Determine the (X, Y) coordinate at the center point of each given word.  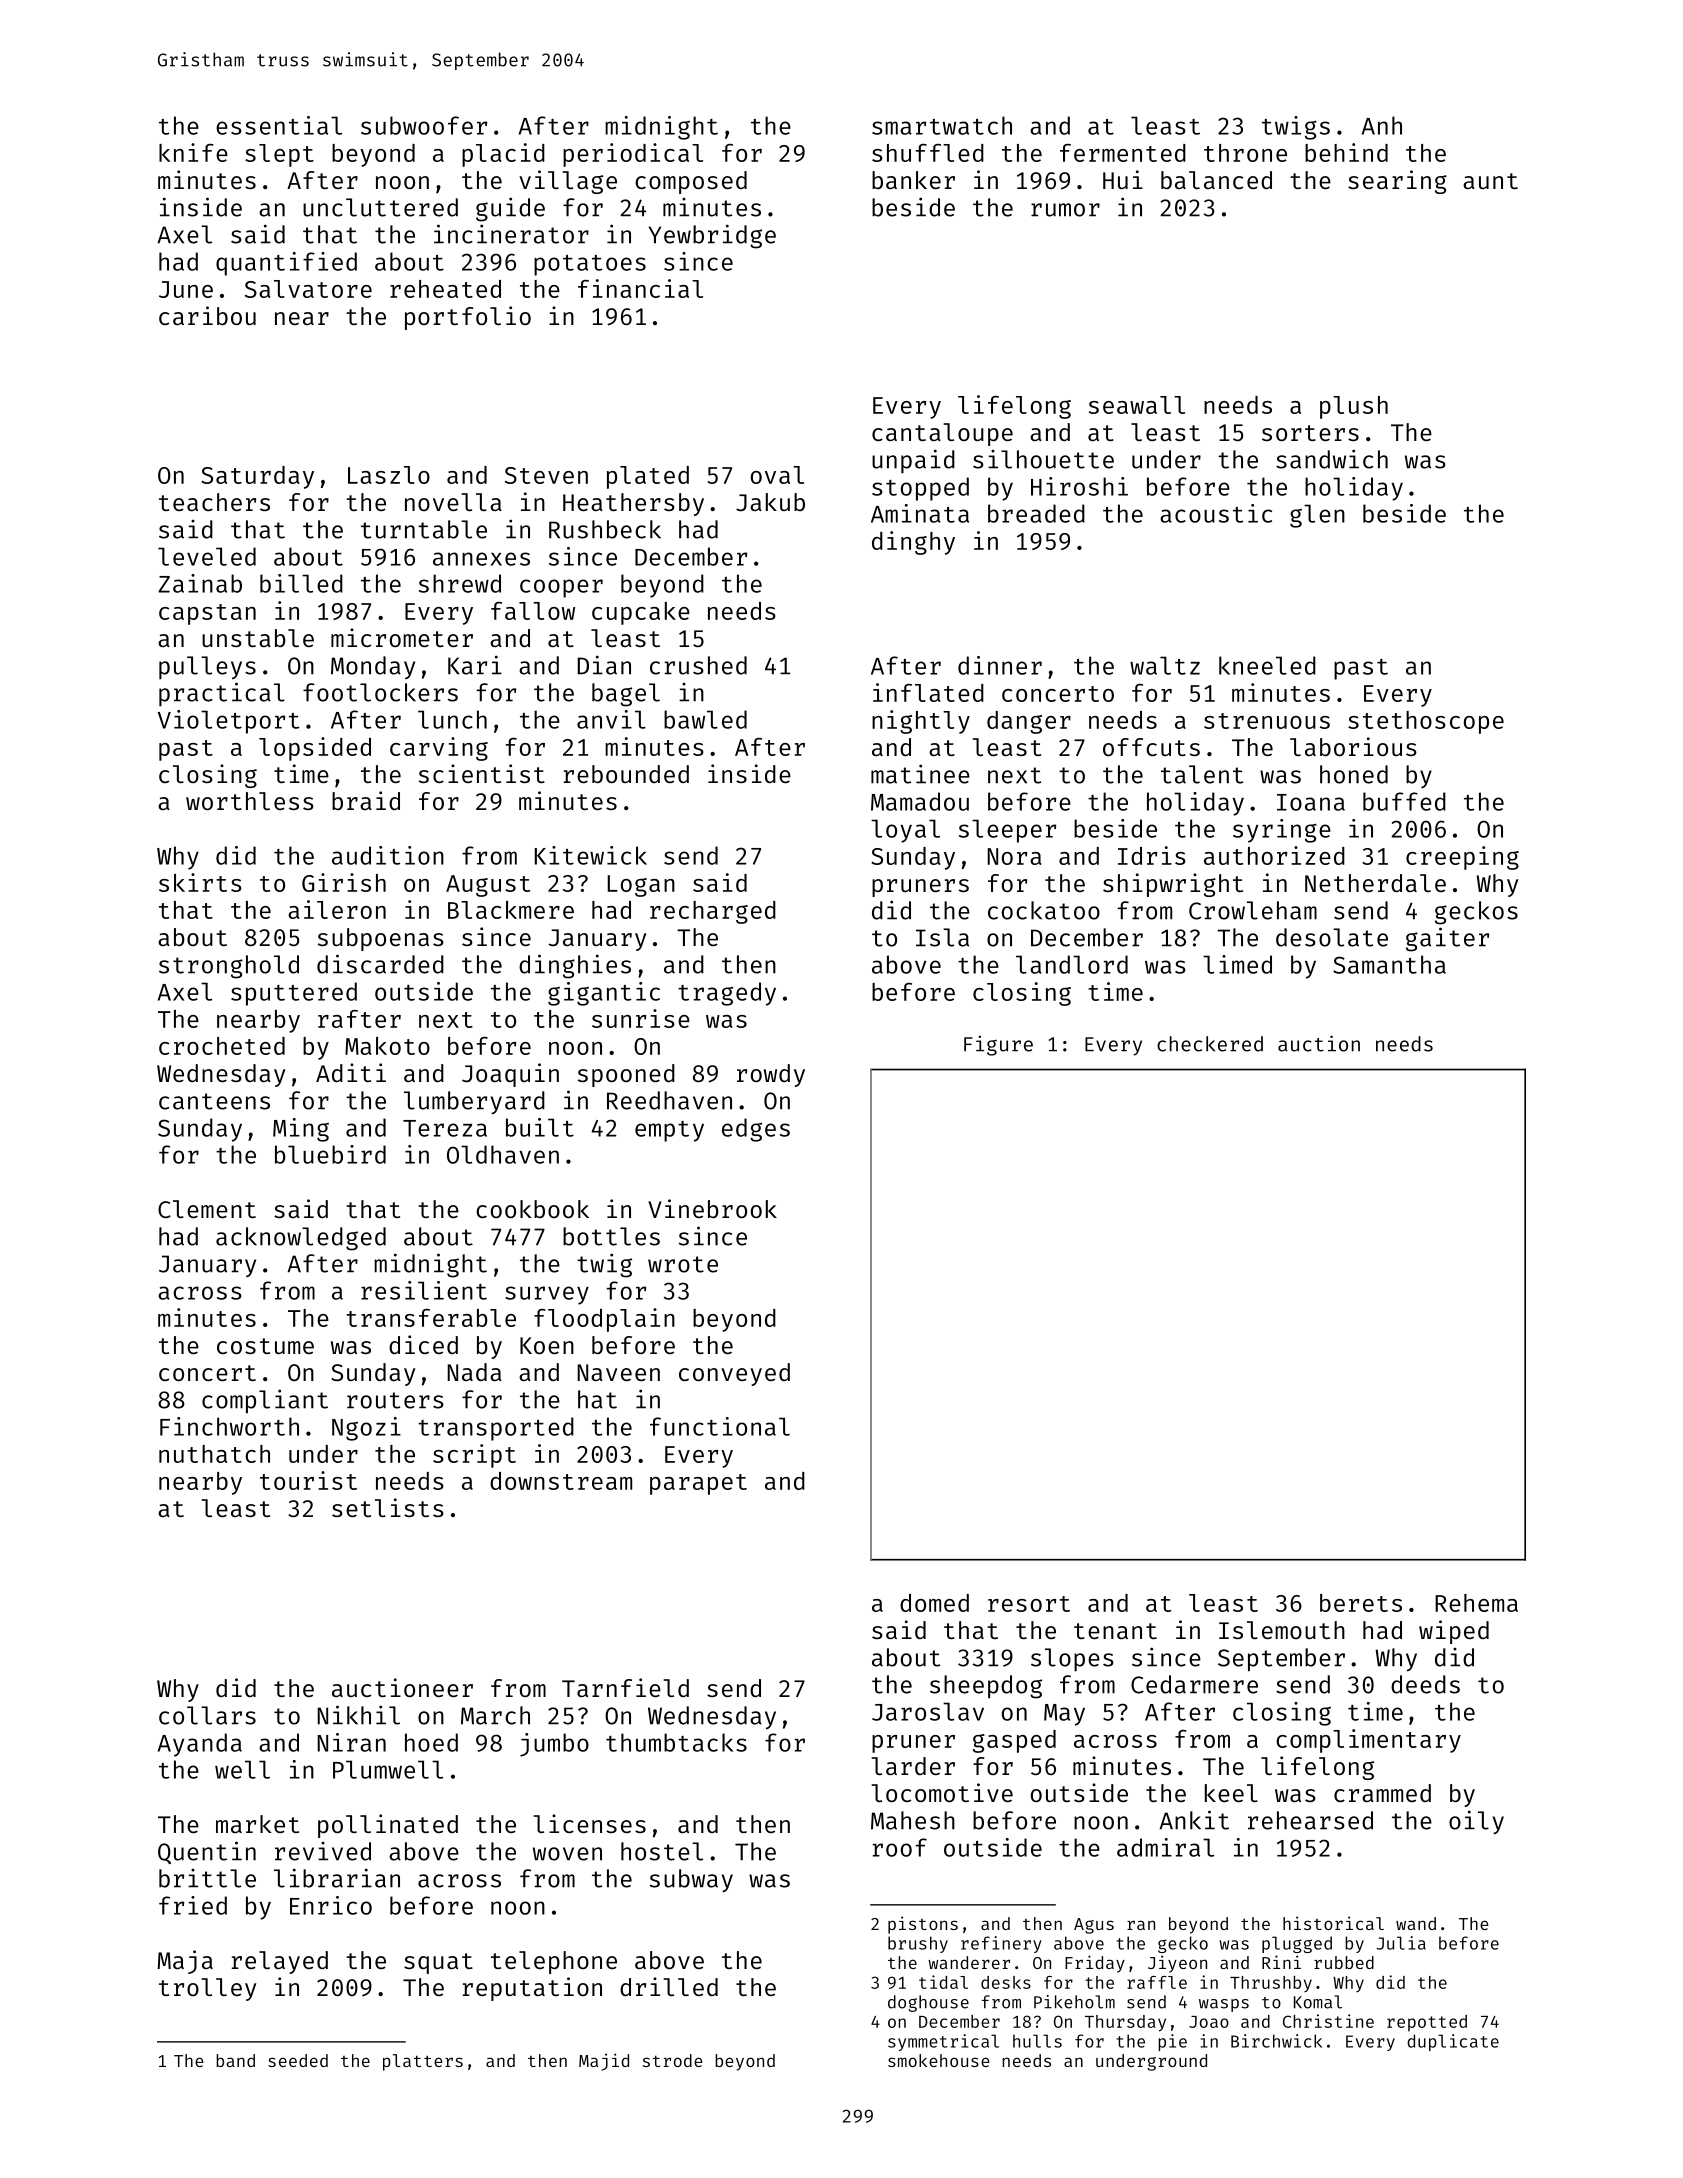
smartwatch (942, 125)
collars (207, 1715)
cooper (561, 588)
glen (1317, 516)
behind (1346, 152)
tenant (1115, 1631)
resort (1029, 1604)
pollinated (388, 1826)
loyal (905, 831)
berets (1361, 1603)
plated (648, 477)
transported (496, 1429)
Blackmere (511, 910)
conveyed (734, 1374)
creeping (1462, 858)
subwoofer (424, 125)
